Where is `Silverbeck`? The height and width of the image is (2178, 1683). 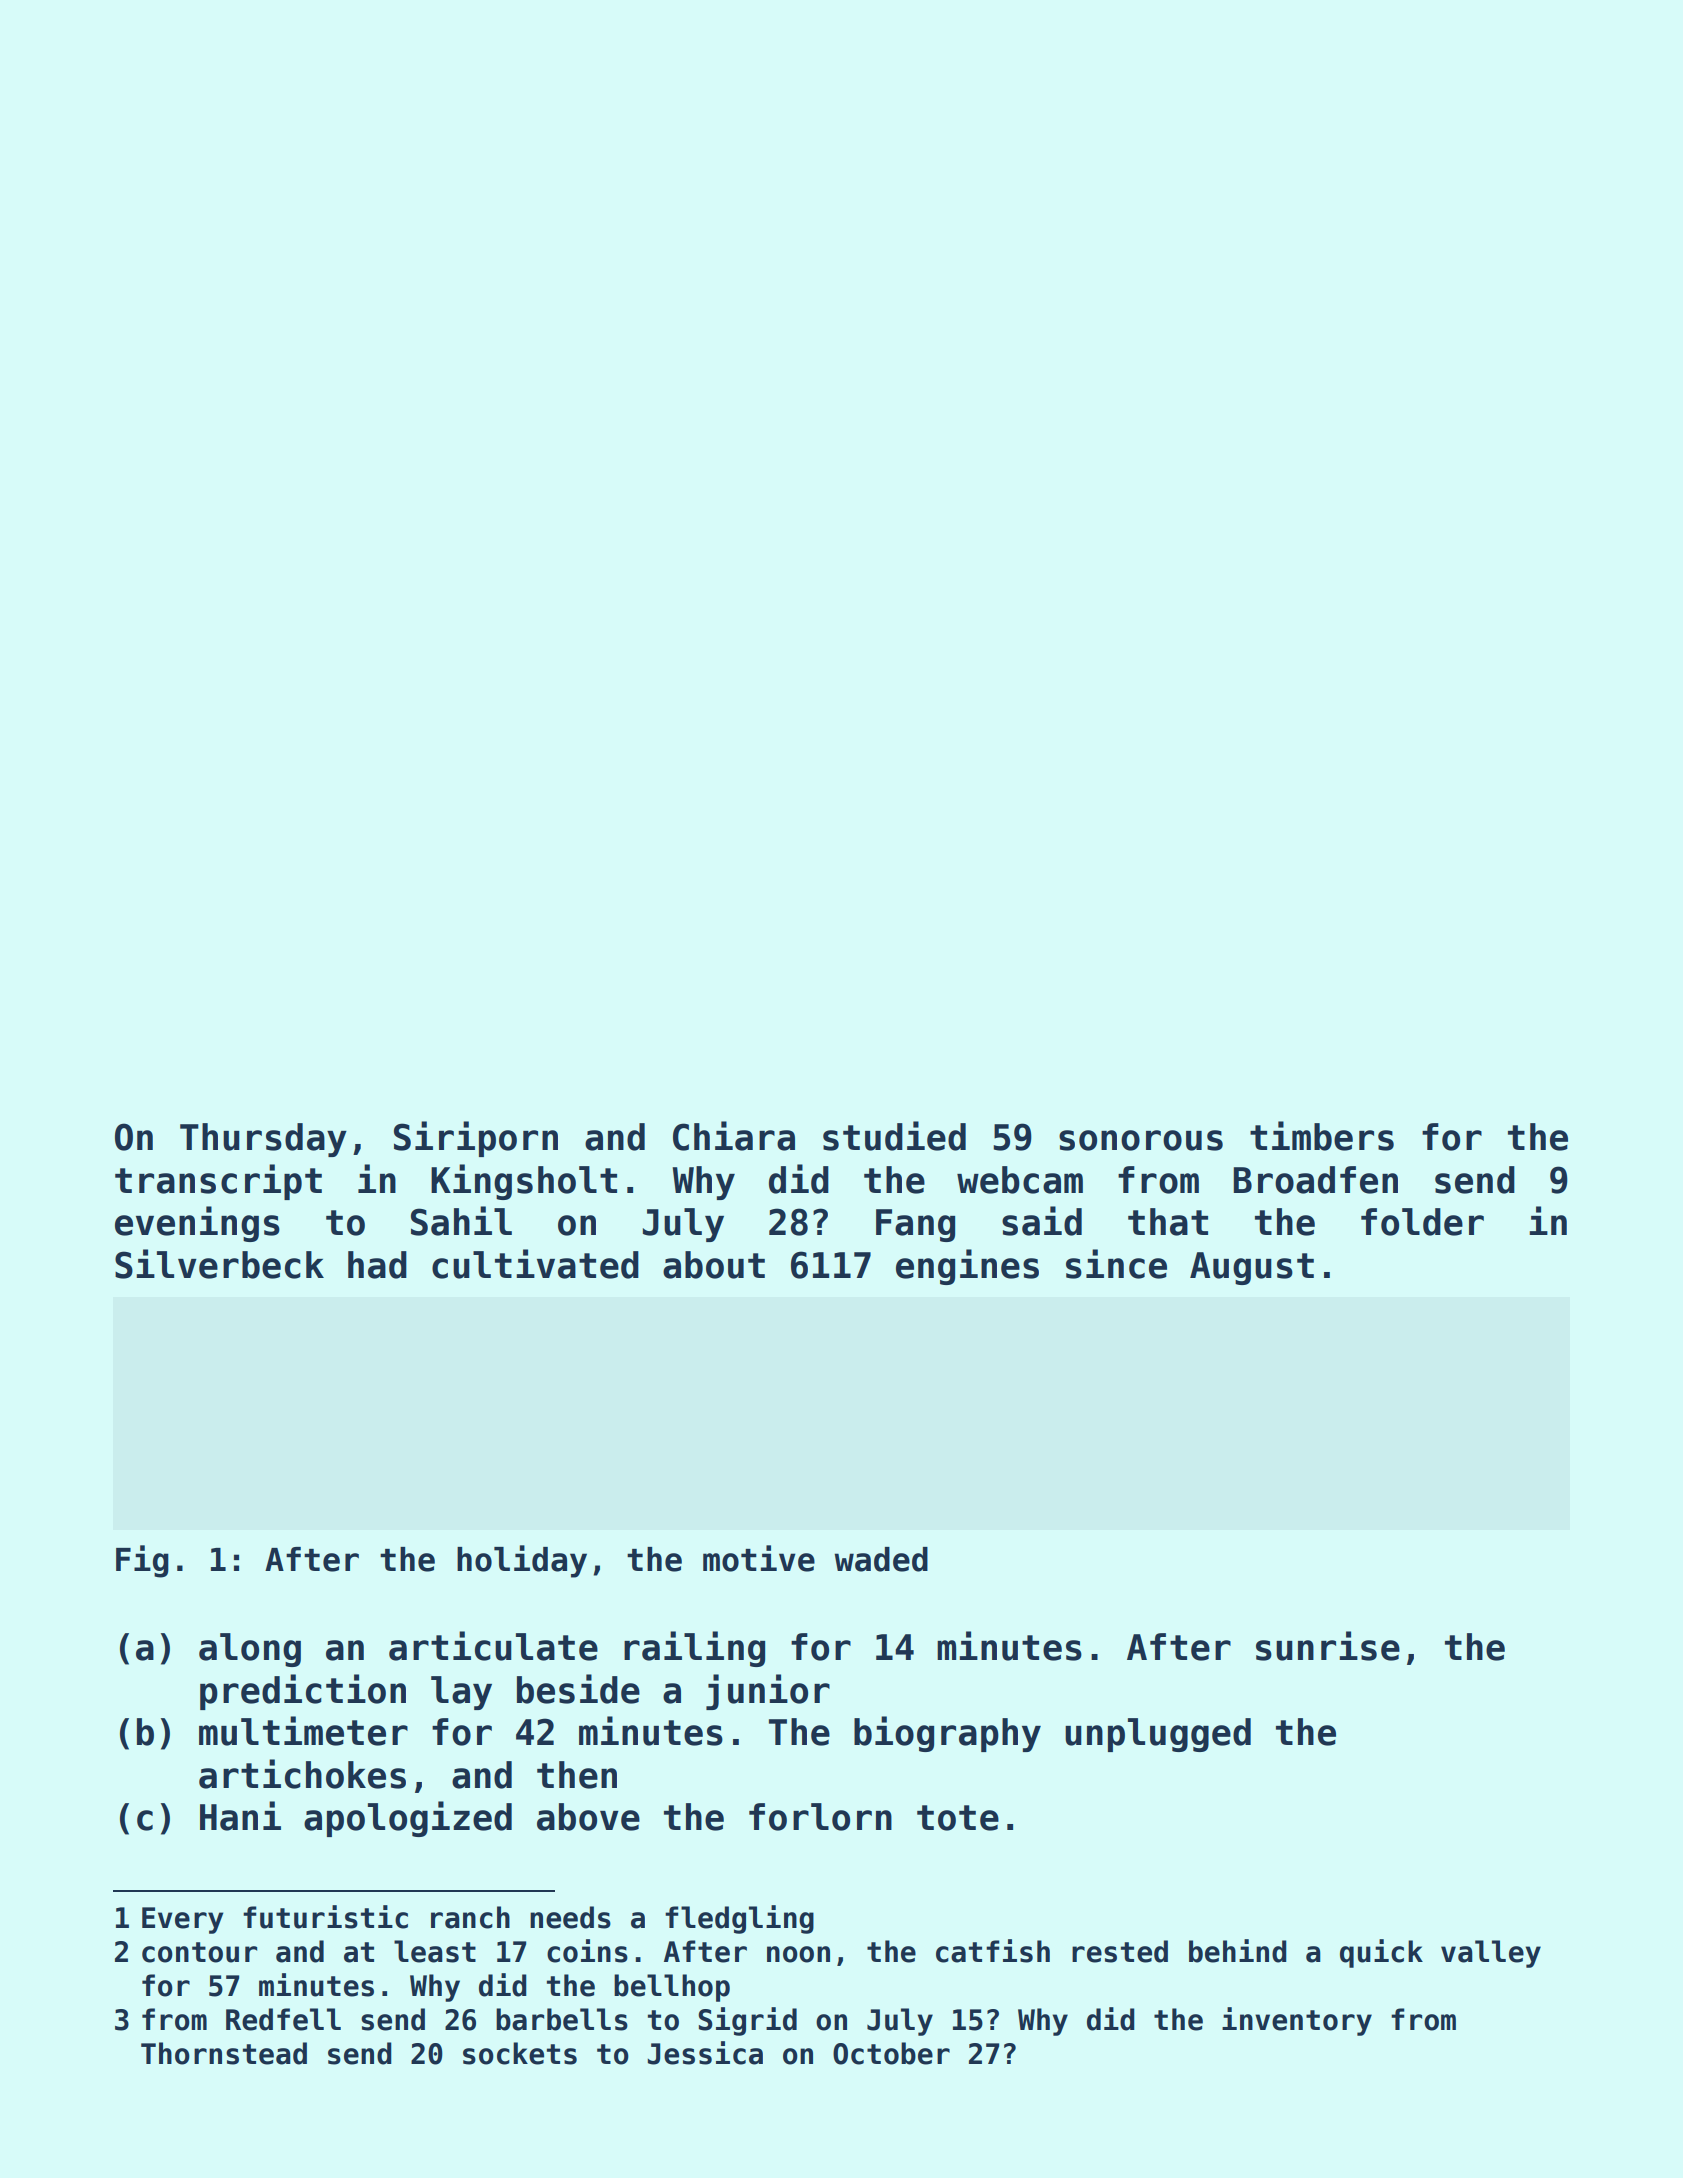
Silverbeck is located at coordinates (219, 1264).
